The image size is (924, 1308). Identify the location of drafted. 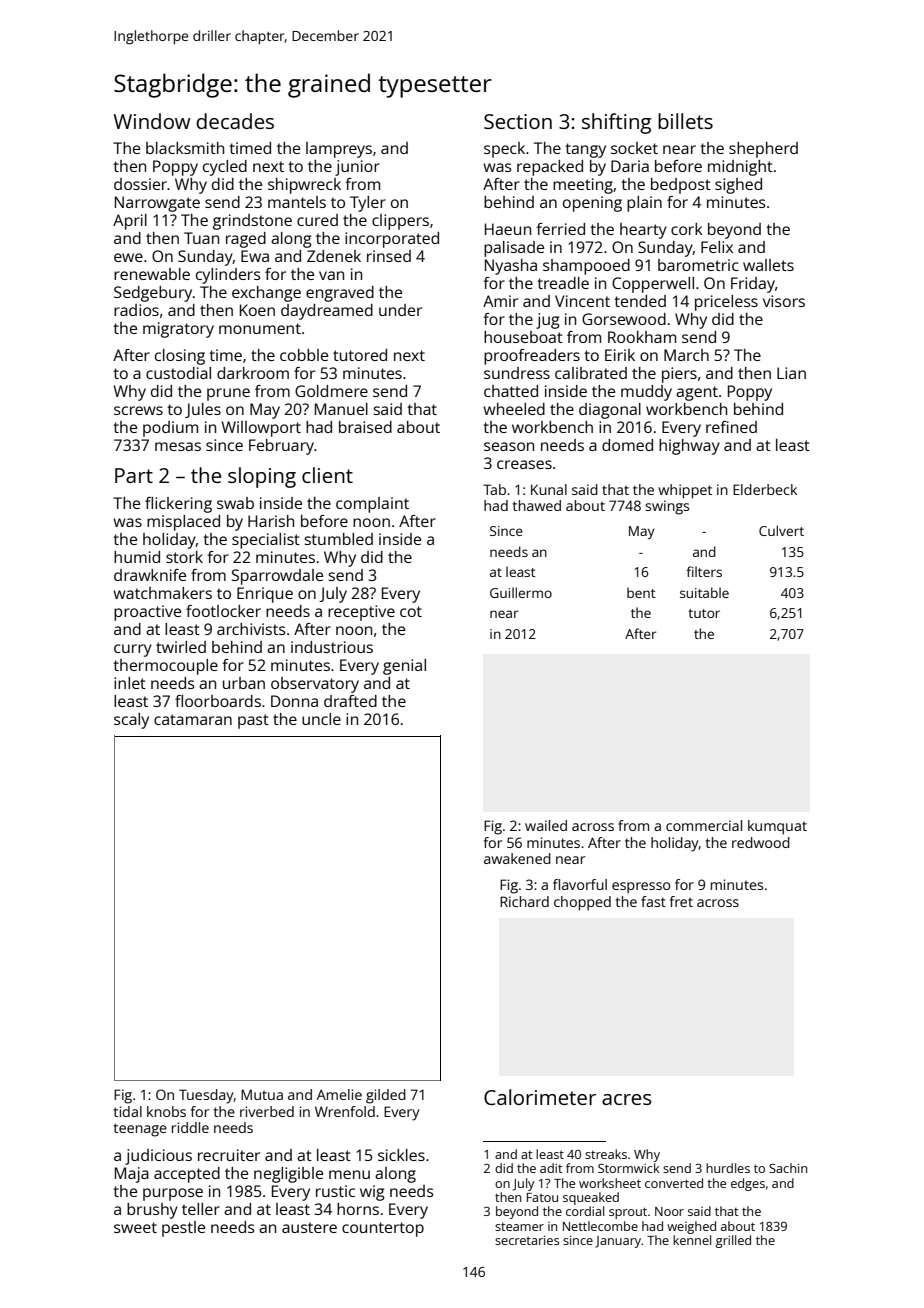
(350, 701).
